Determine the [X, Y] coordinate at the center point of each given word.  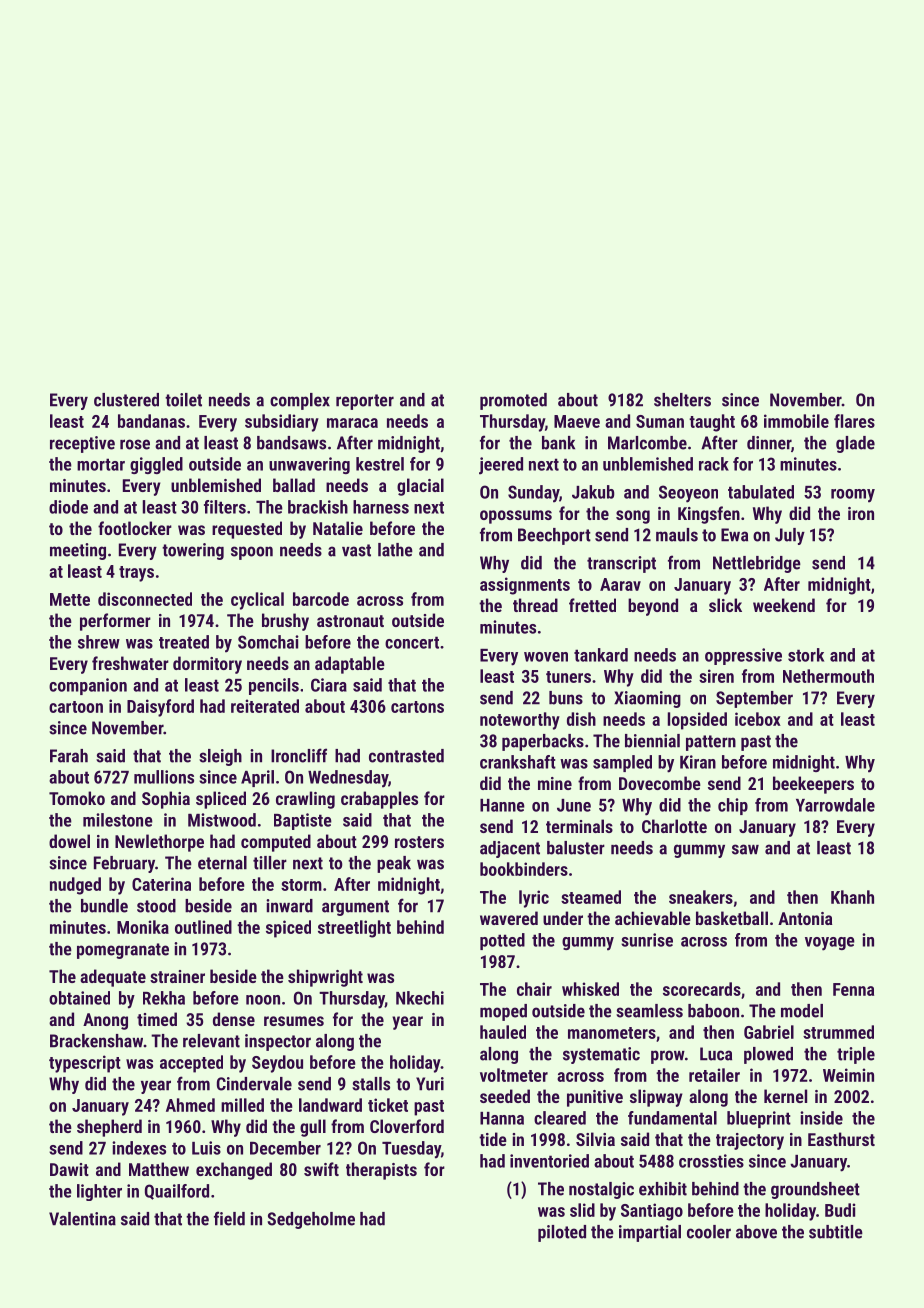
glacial [420, 487]
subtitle [836, 1232]
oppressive [743, 656]
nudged [75, 886]
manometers [612, 1033]
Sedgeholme [311, 1220]
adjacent [510, 849]
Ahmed [190, 1105]
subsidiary [282, 423]
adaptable [350, 665]
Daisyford [160, 708]
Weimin [848, 1075]
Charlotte [674, 826]
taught [712, 423]
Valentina [82, 1219]
